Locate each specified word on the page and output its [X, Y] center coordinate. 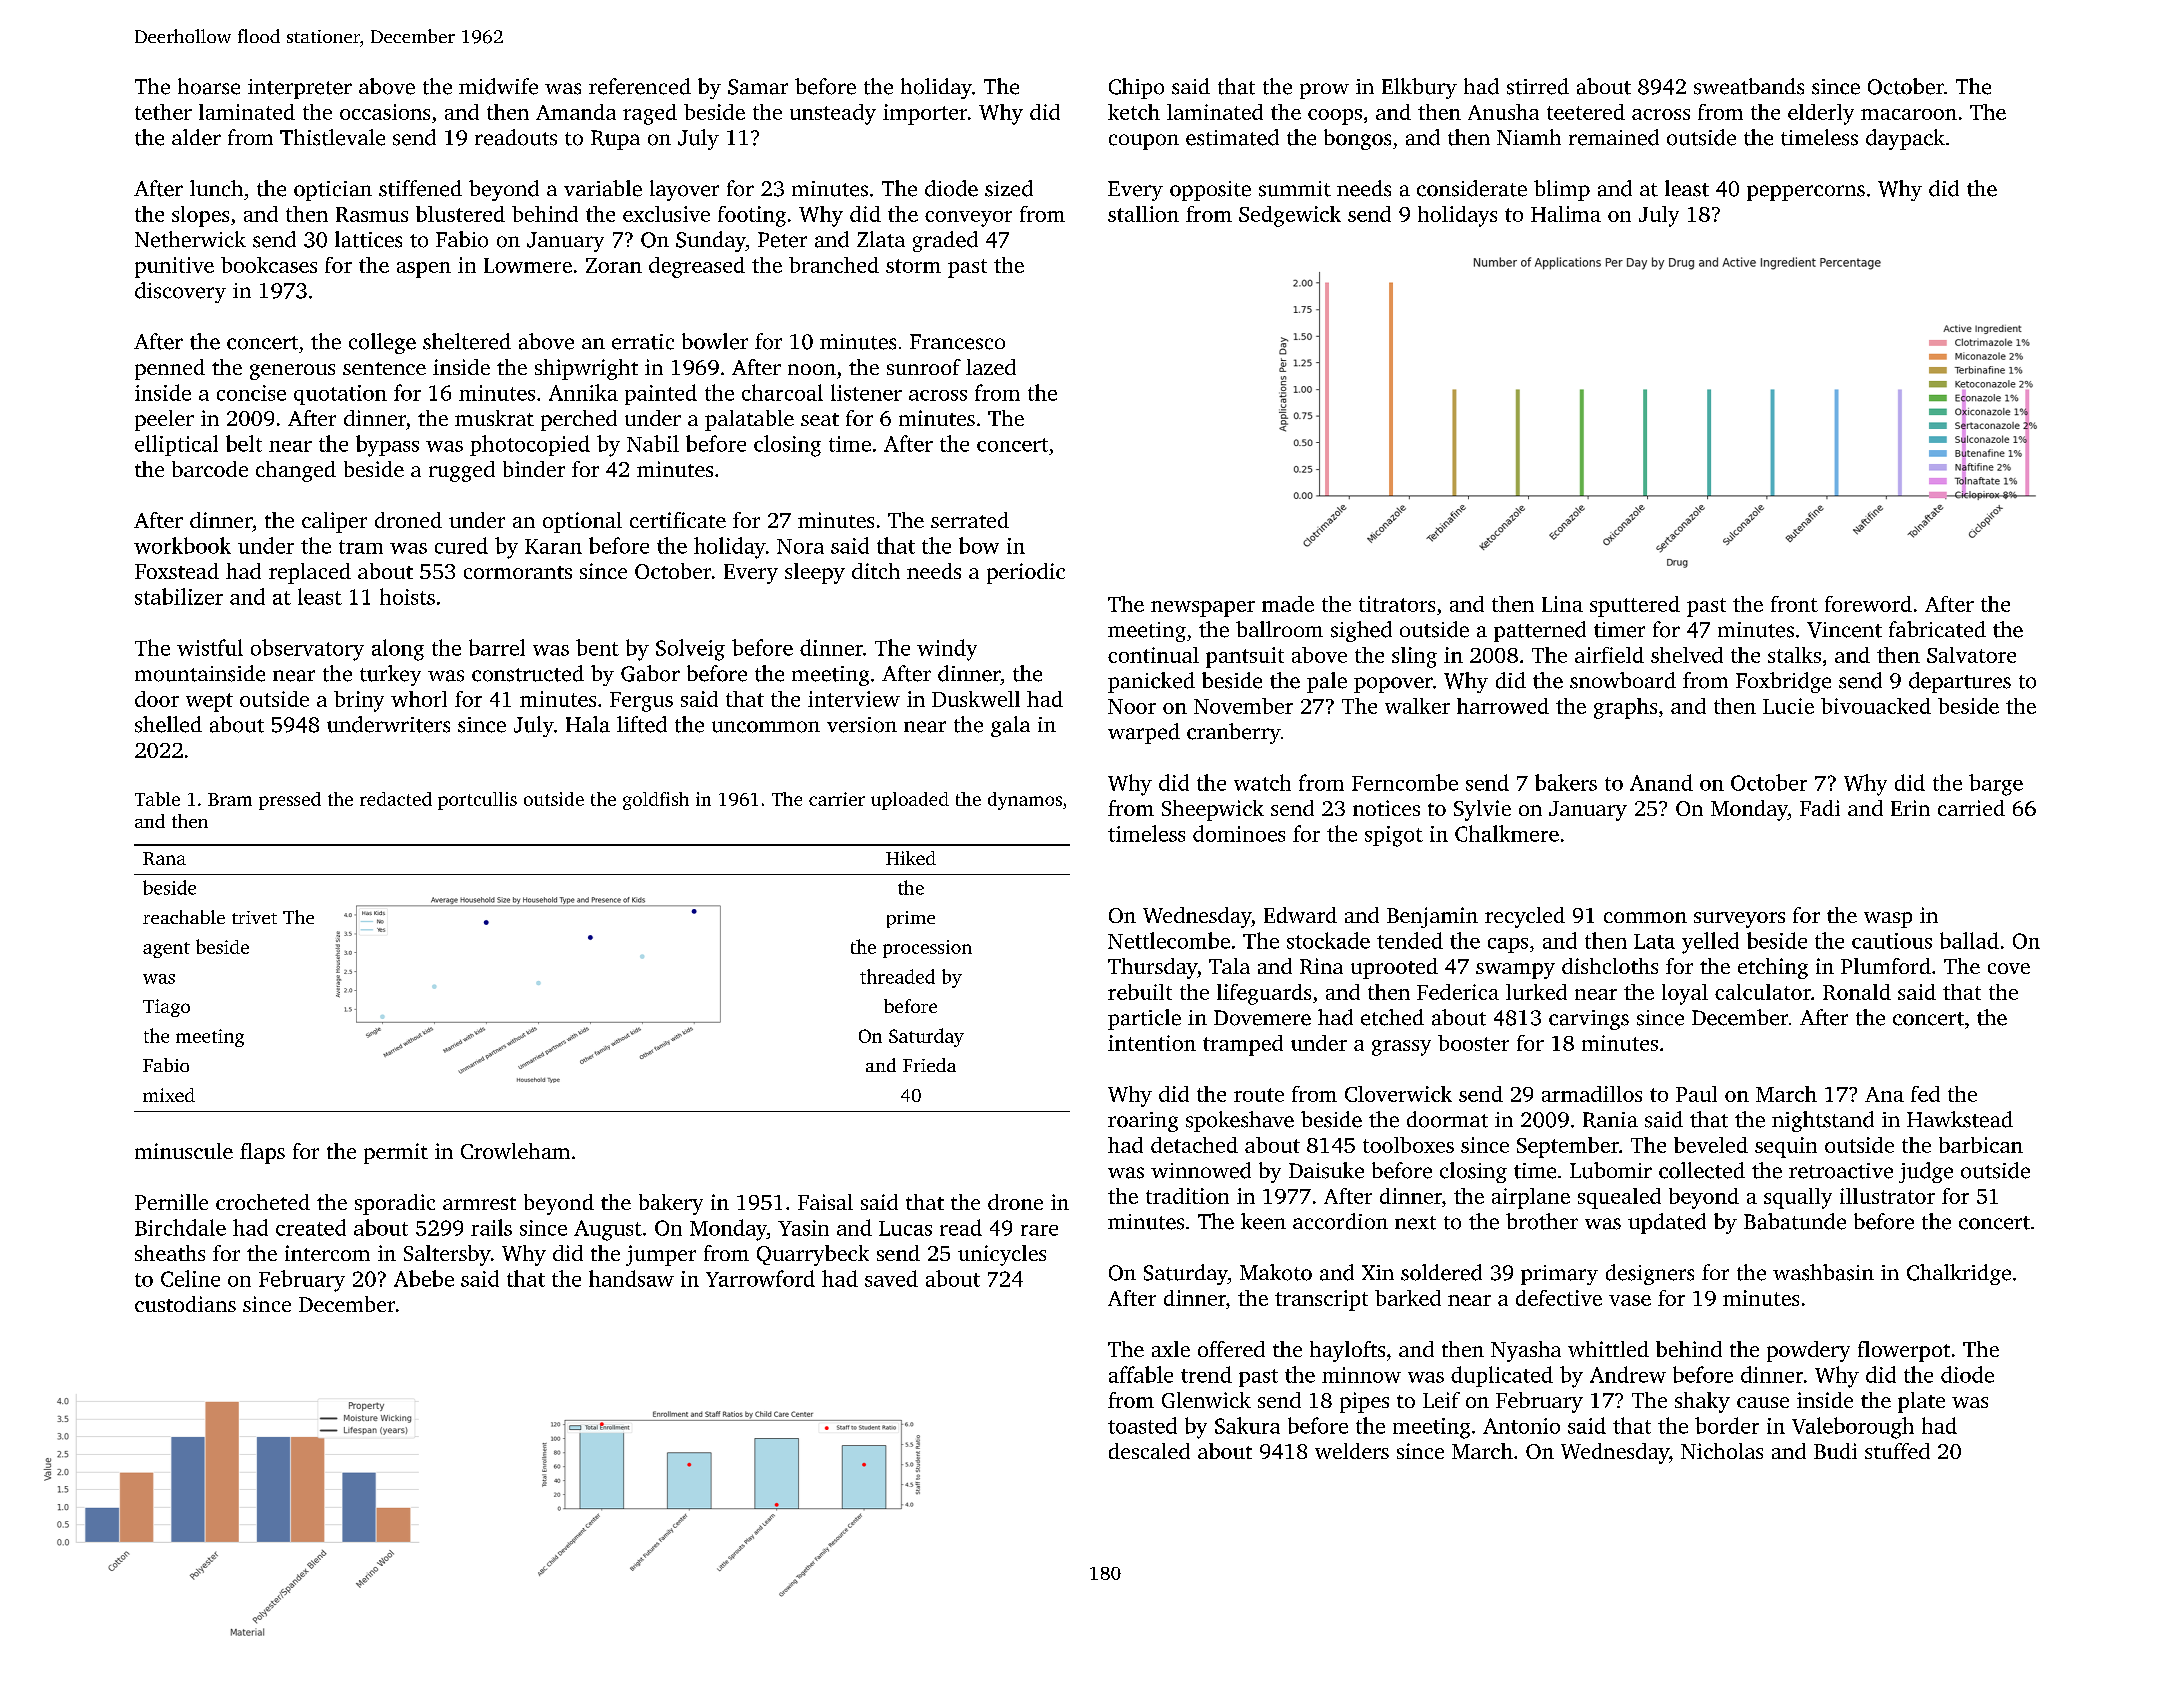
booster [1473, 1043]
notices [1386, 808]
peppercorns [1806, 193]
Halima [1566, 214]
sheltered [467, 341]
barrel [497, 647]
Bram [230, 799]
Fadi [1820, 808]
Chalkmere [1507, 833]
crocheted [263, 1202]
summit [1295, 189]
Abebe [424, 1278]
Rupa [615, 140]
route [1259, 1095]
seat [820, 419]
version [862, 725]
